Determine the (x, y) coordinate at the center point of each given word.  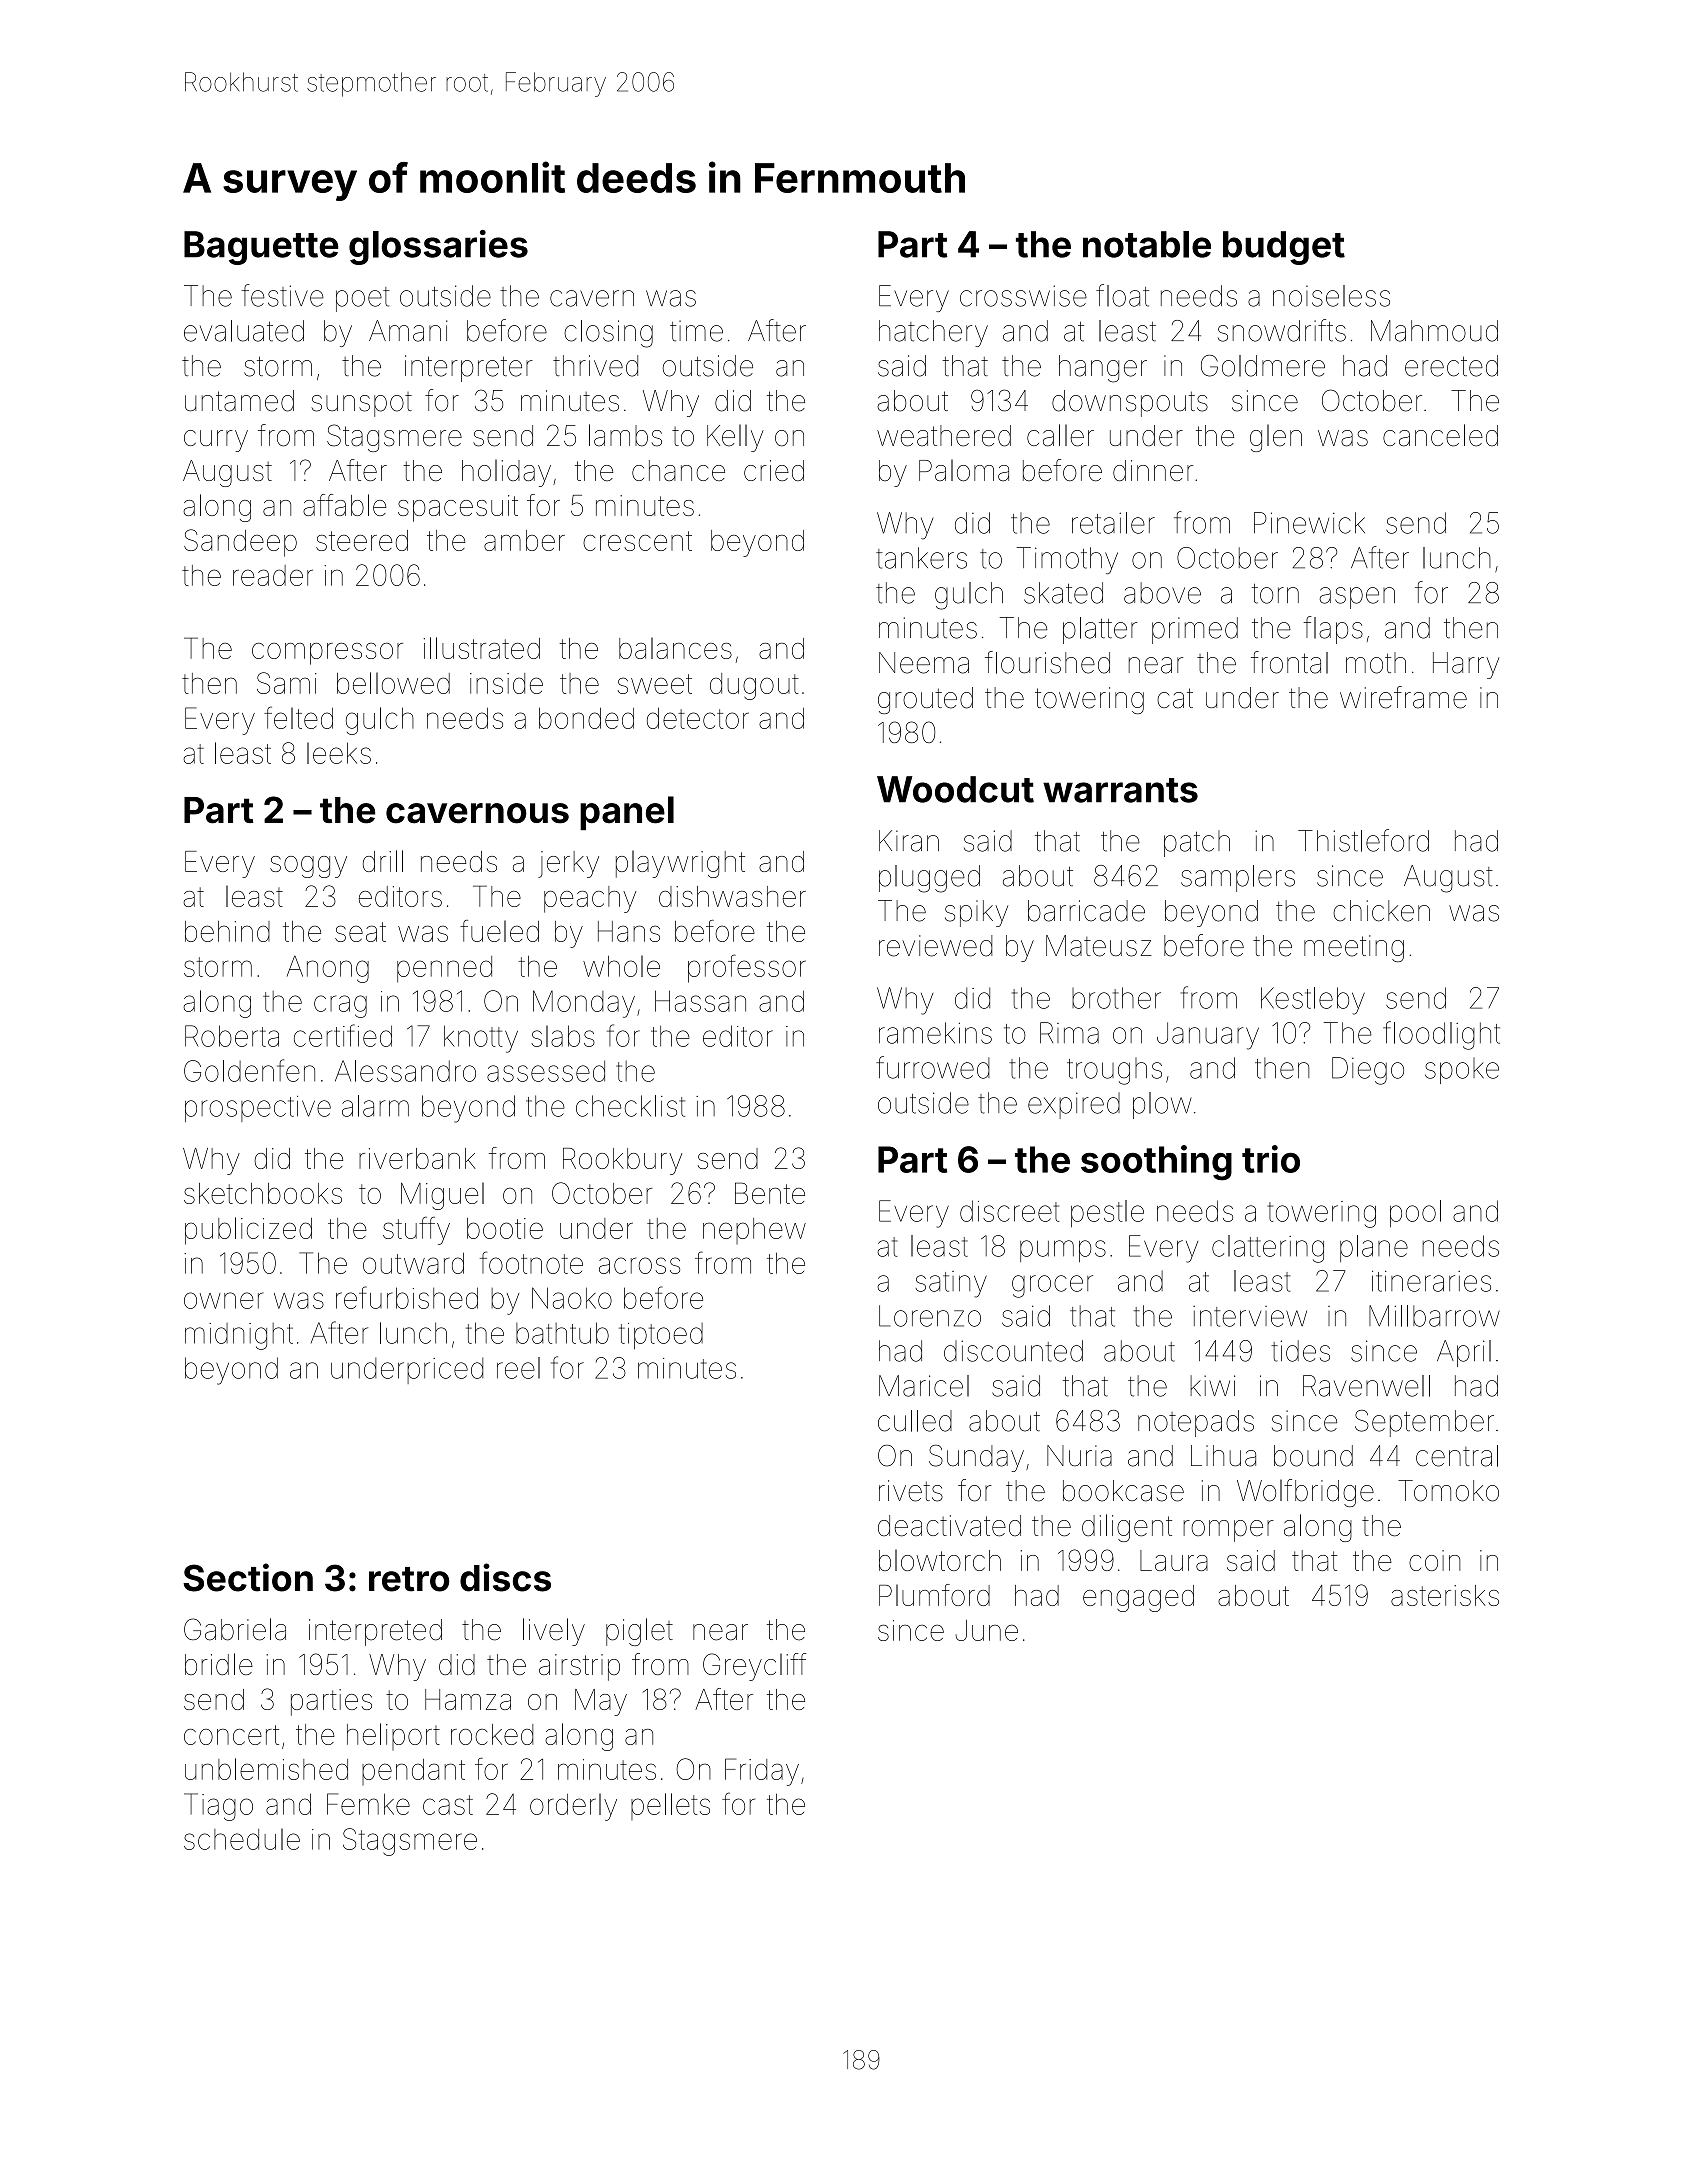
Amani (408, 331)
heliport (393, 1736)
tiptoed (661, 1336)
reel (518, 1368)
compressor (327, 654)
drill (383, 861)
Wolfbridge (1305, 1493)
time (696, 331)
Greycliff (754, 1667)
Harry (1466, 665)
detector (698, 718)
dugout (754, 686)
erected (1451, 366)
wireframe (1403, 697)
